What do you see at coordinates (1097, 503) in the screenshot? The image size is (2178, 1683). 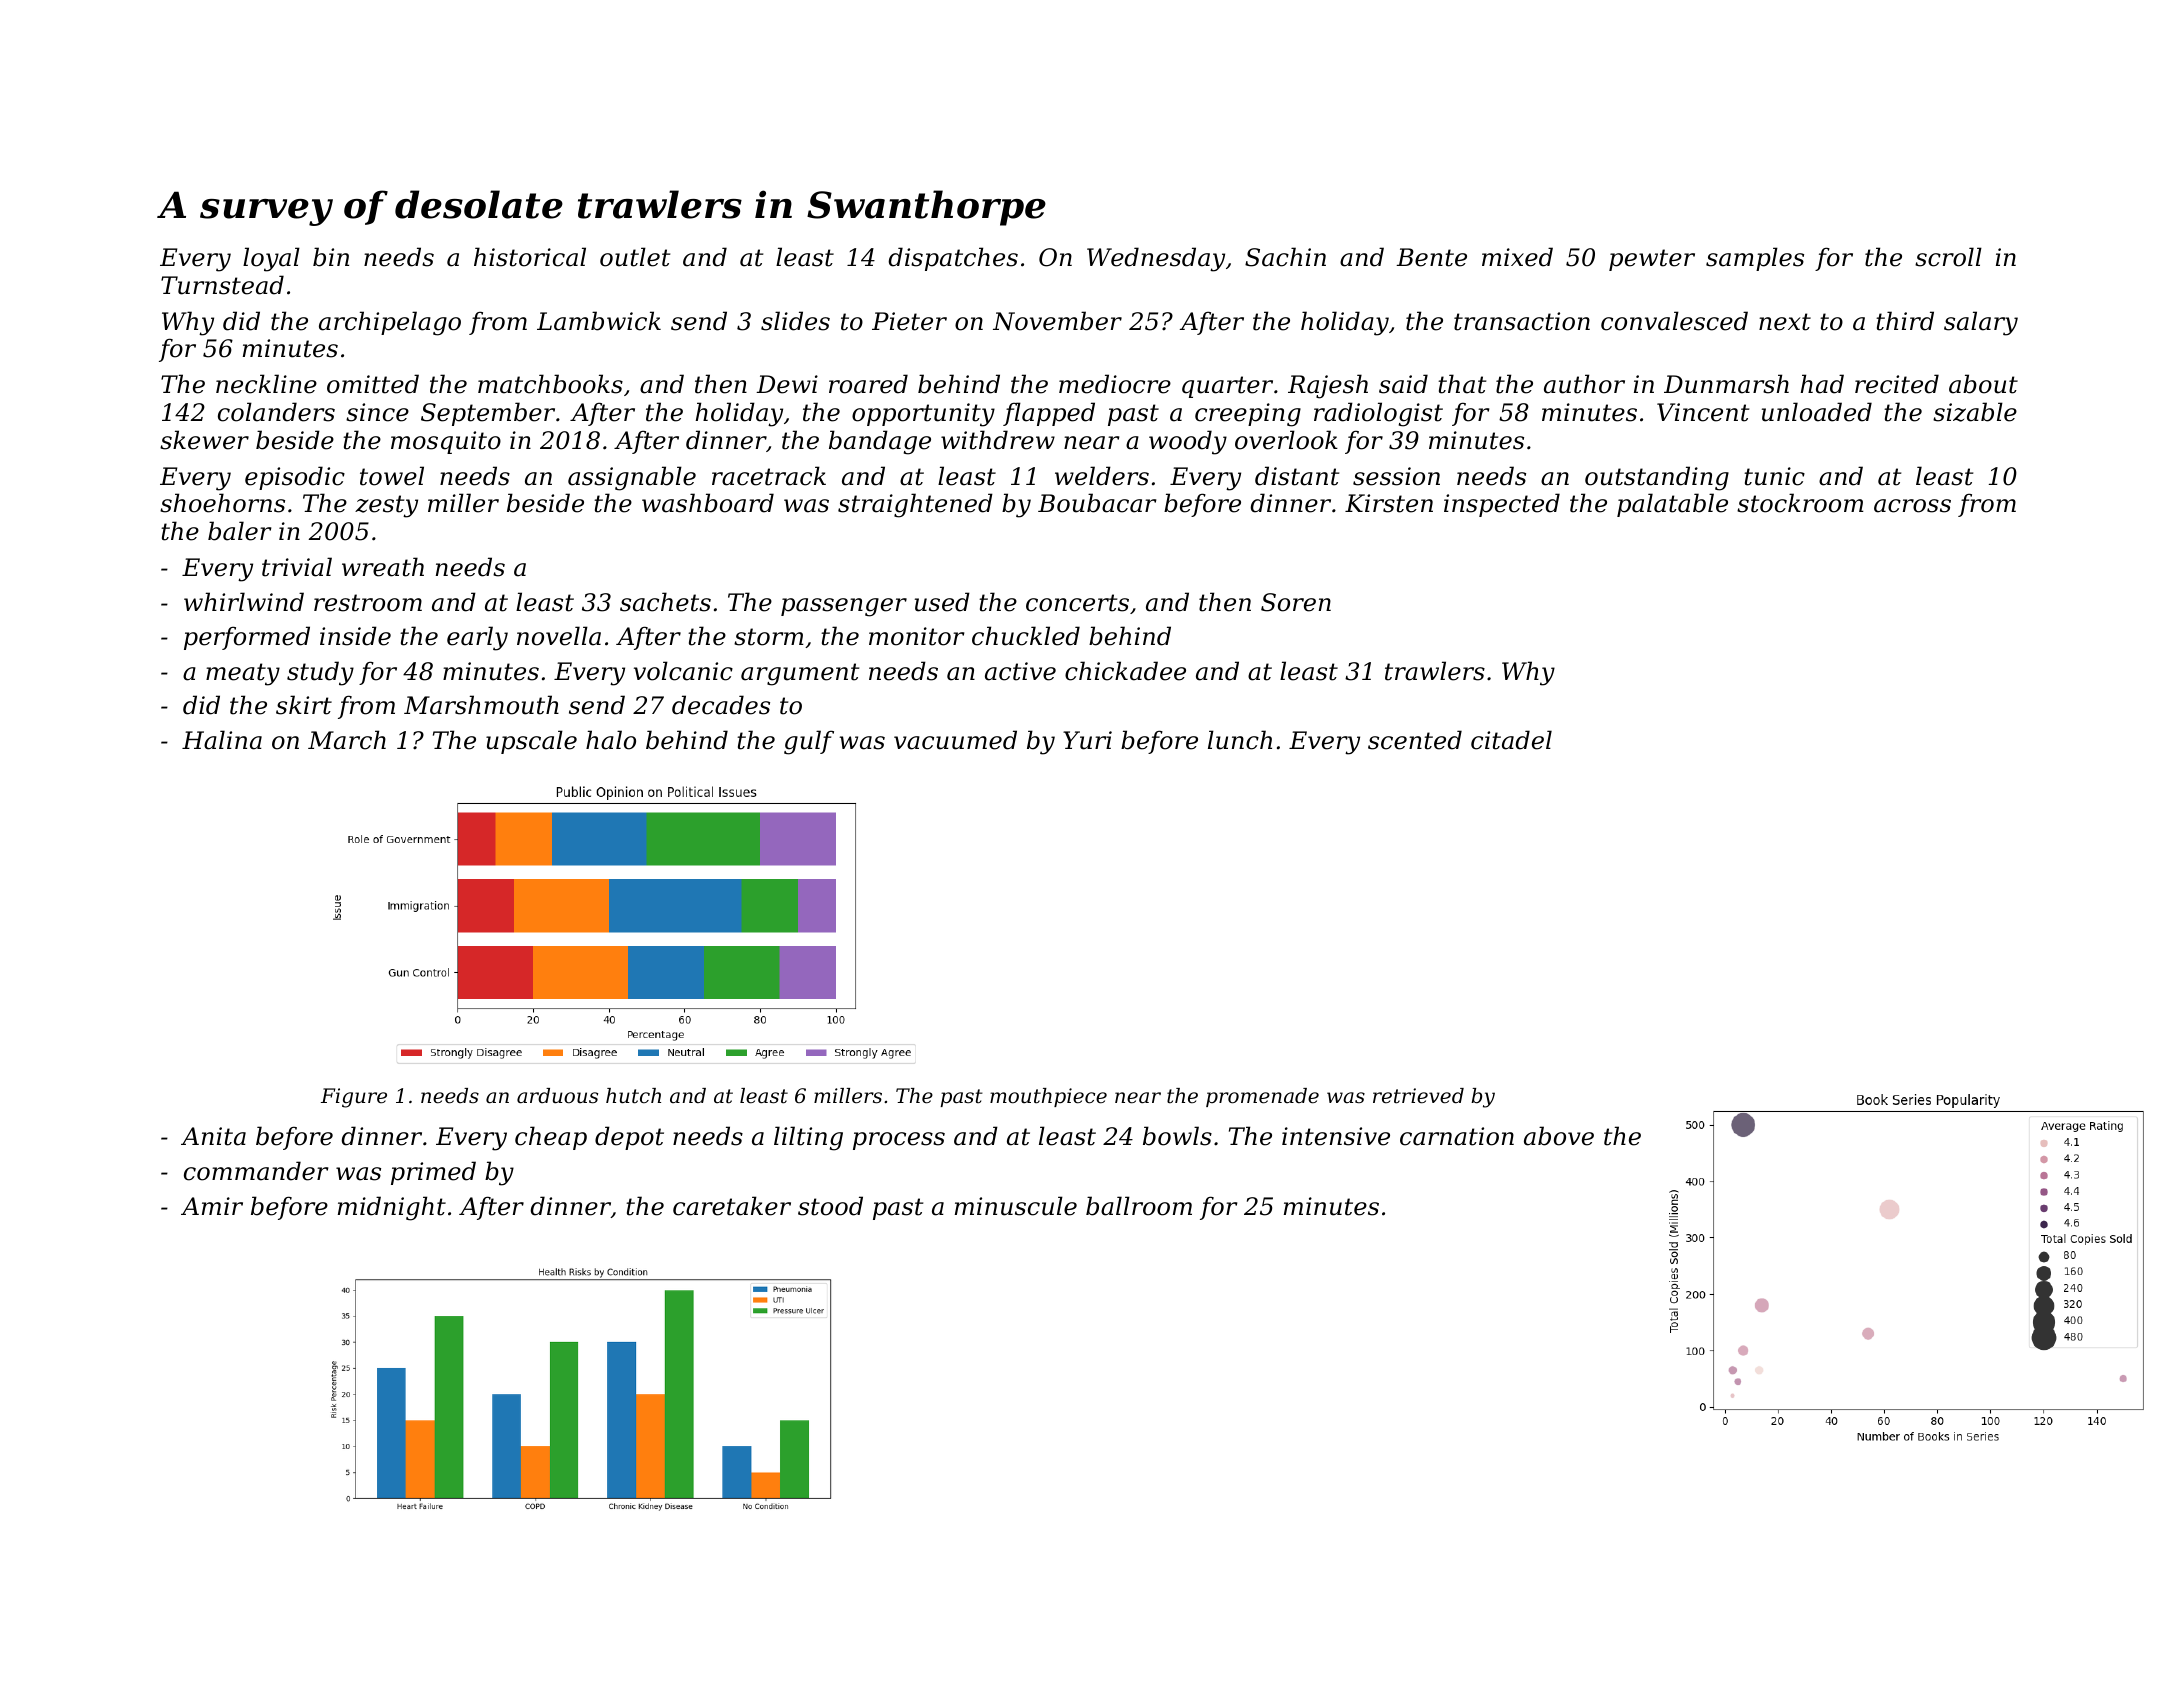 I see `Boubacar` at bounding box center [1097, 503].
